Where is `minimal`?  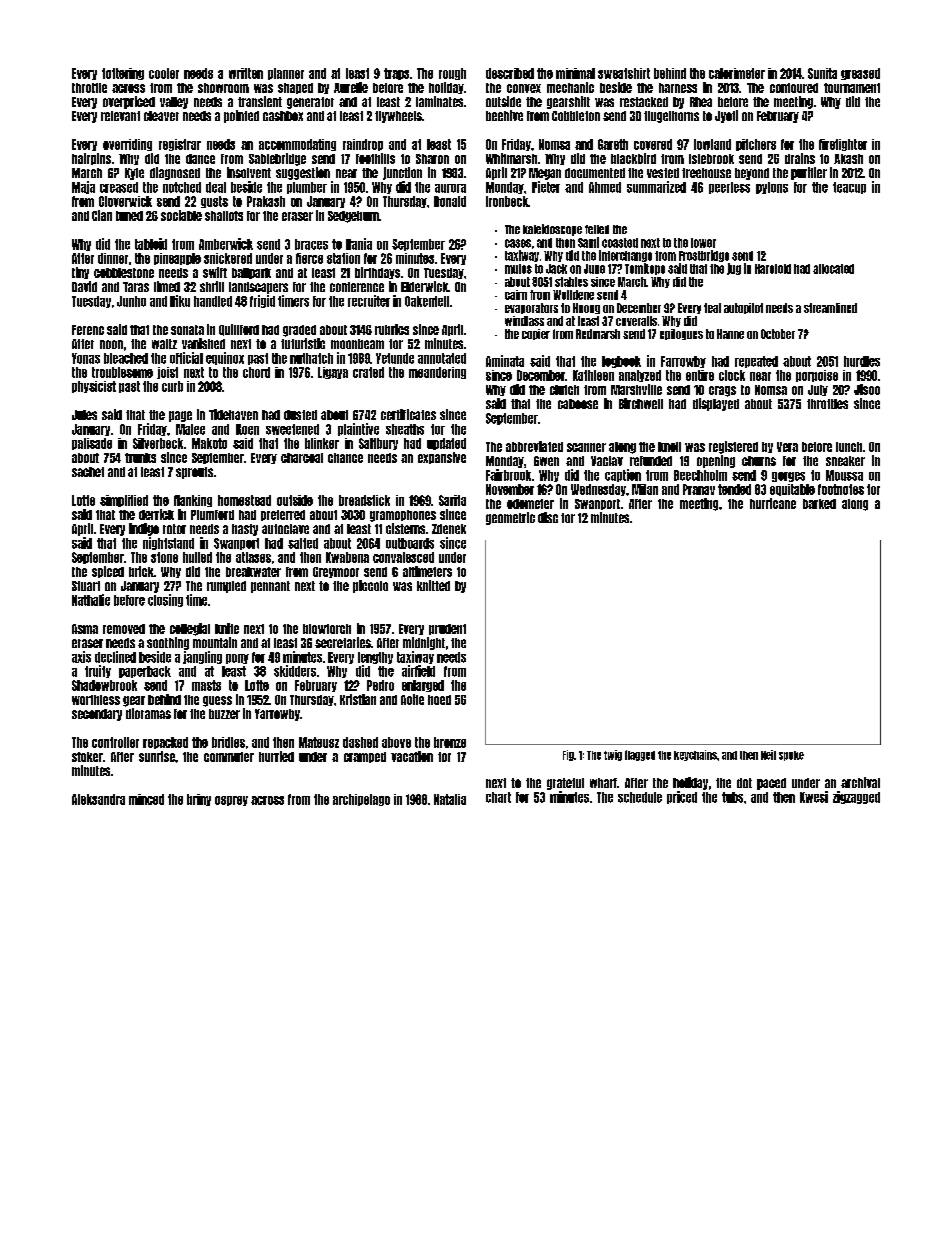
minimal is located at coordinates (575, 73).
